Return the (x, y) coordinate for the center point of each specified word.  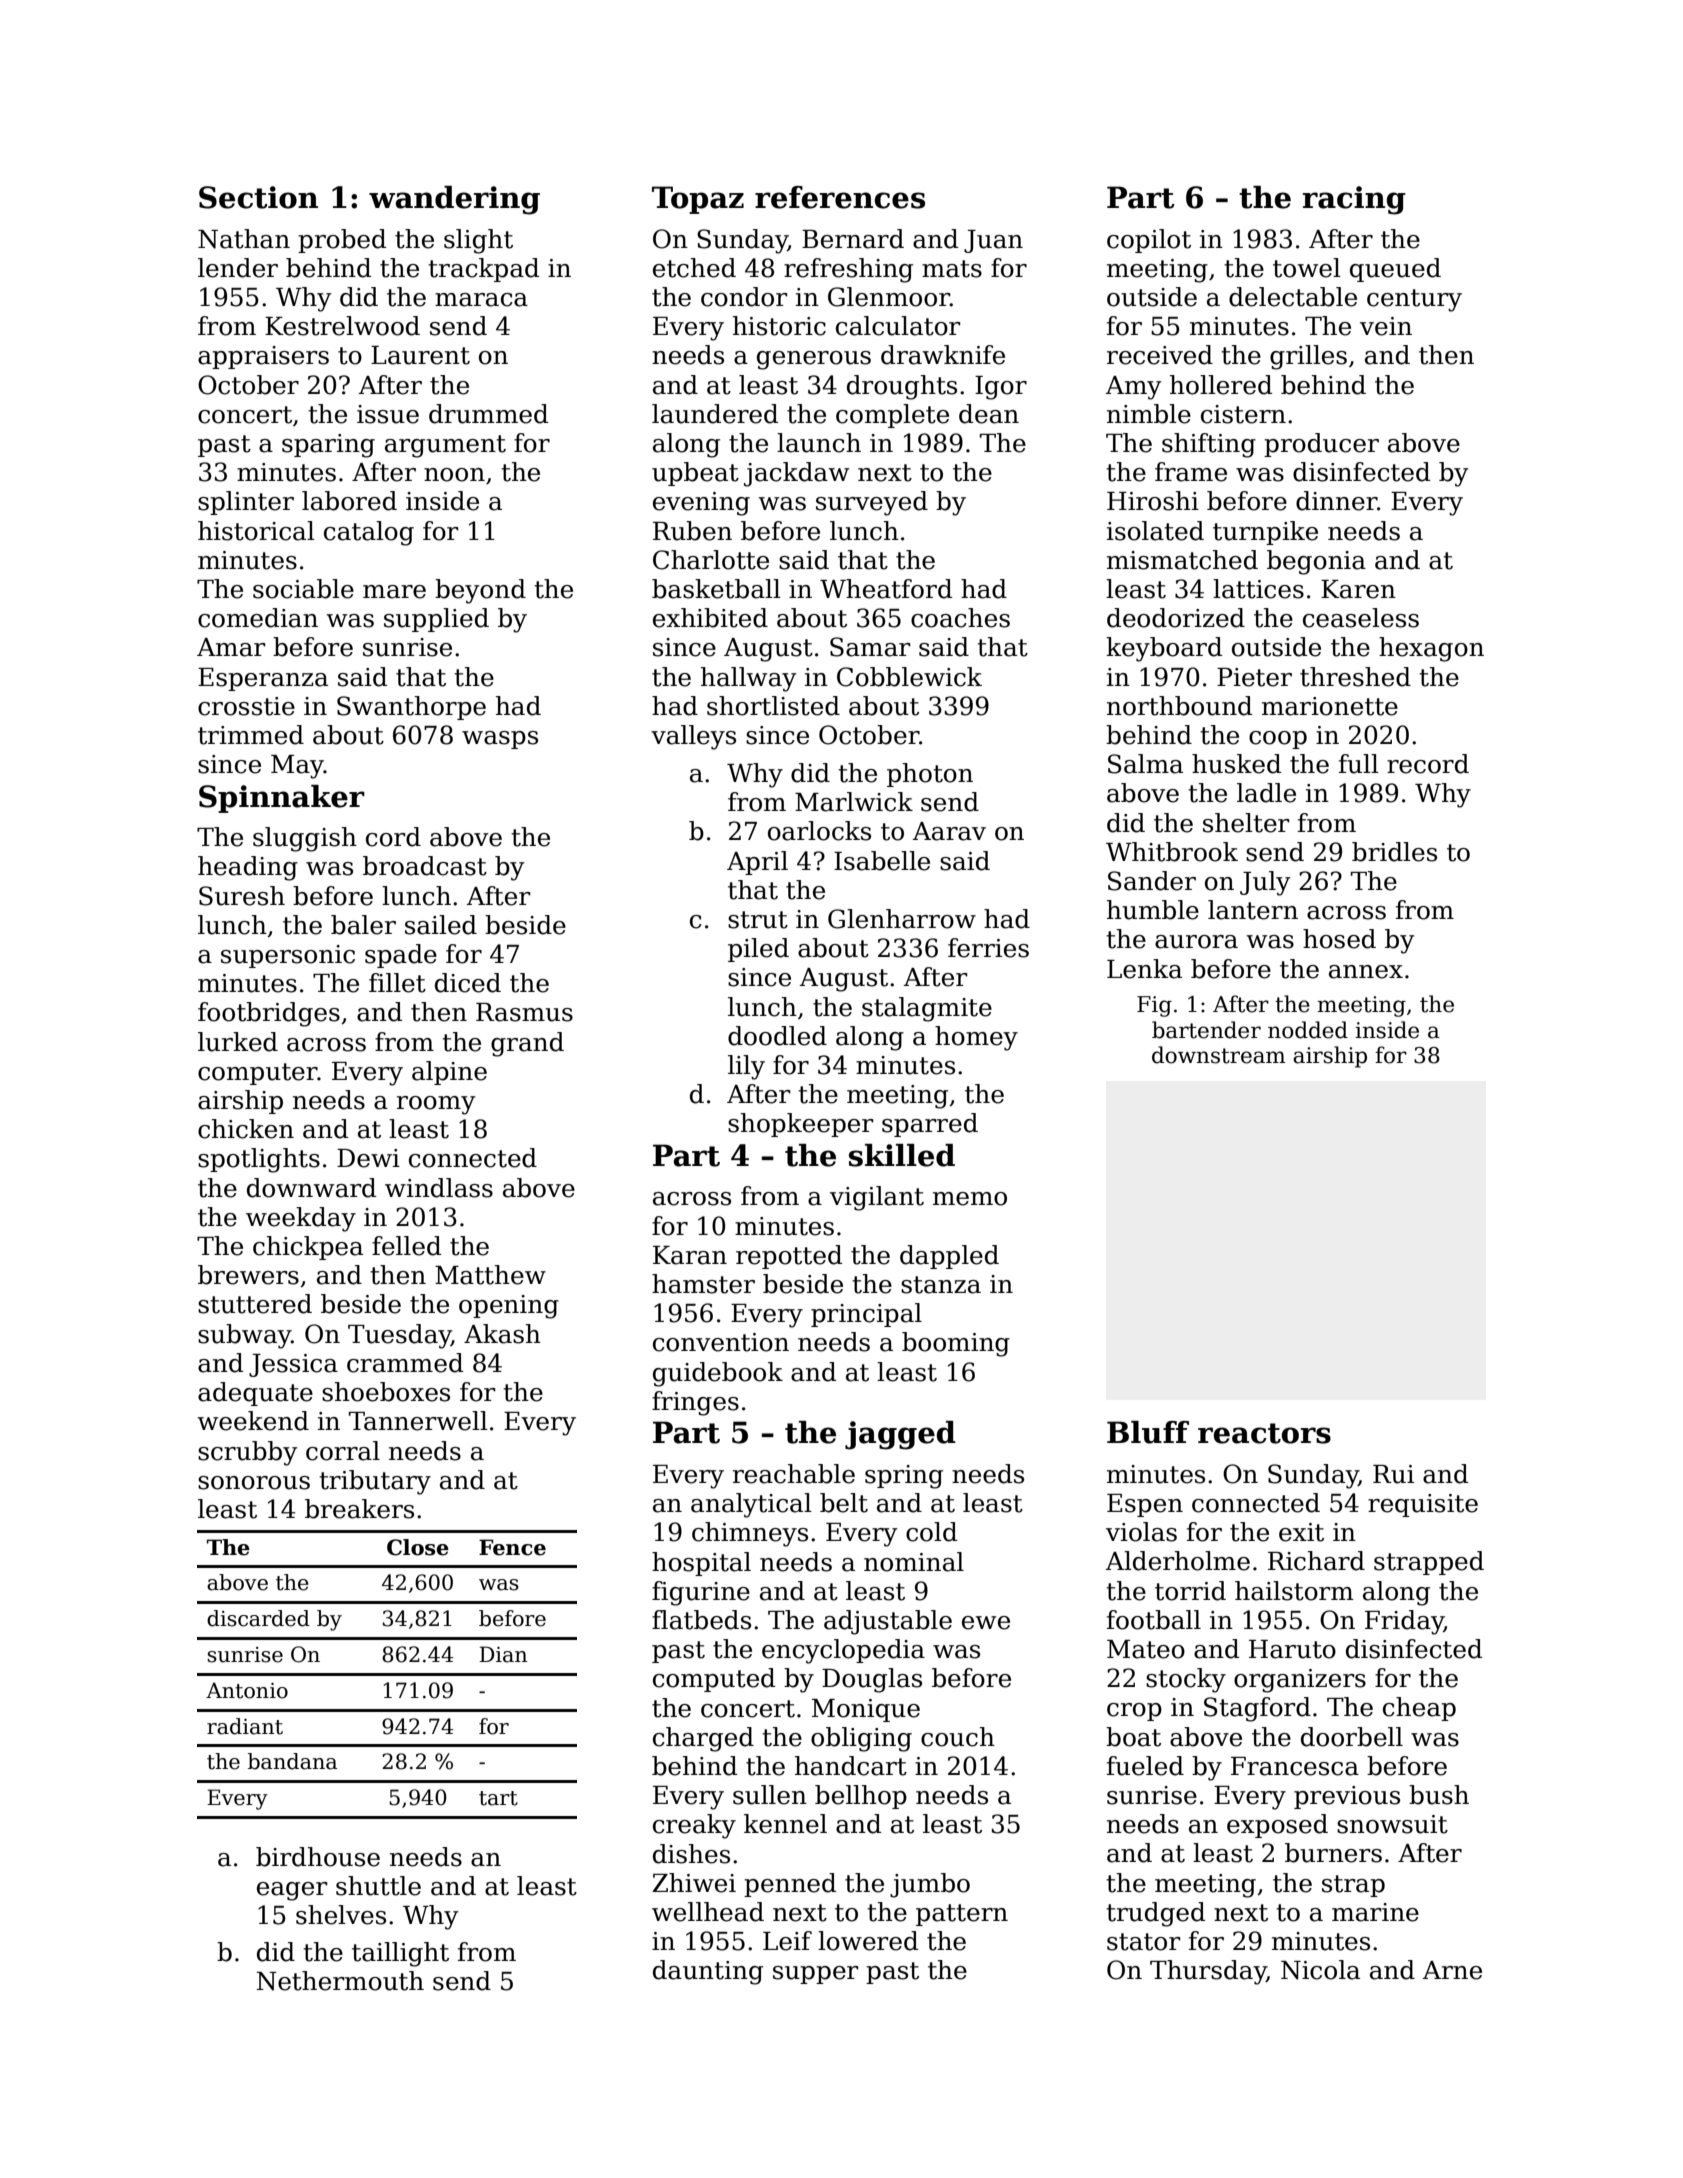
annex (1366, 972)
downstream (1219, 1055)
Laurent (420, 355)
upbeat (695, 474)
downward (311, 1188)
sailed (441, 925)
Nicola (1320, 1970)
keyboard (1164, 649)
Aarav (949, 831)
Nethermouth (340, 1981)
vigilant (877, 1198)
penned (790, 1885)
